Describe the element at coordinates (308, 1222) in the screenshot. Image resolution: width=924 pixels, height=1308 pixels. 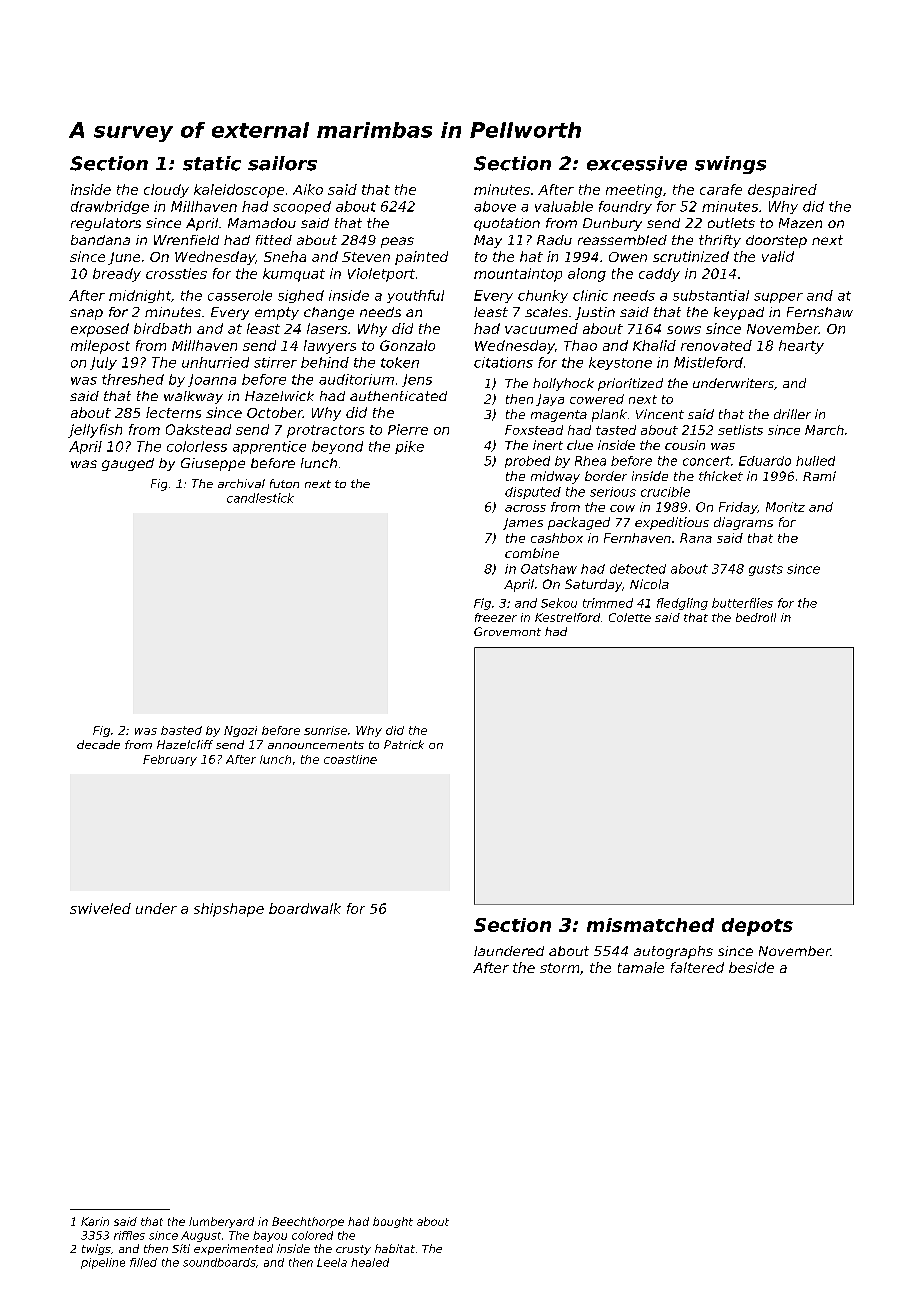
I see `Beechthorpe` at that location.
